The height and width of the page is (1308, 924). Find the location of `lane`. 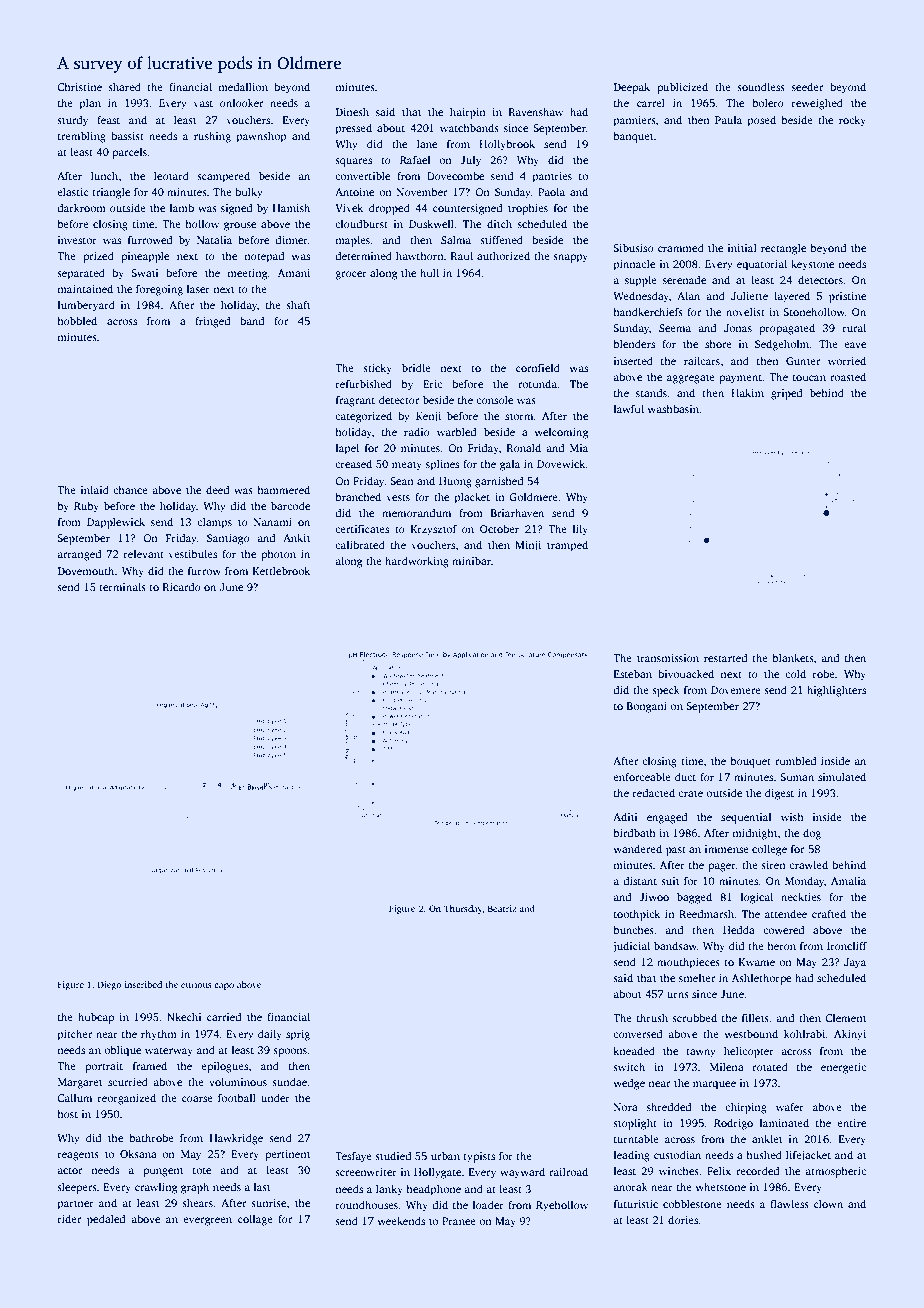

lane is located at coordinates (427, 143).
